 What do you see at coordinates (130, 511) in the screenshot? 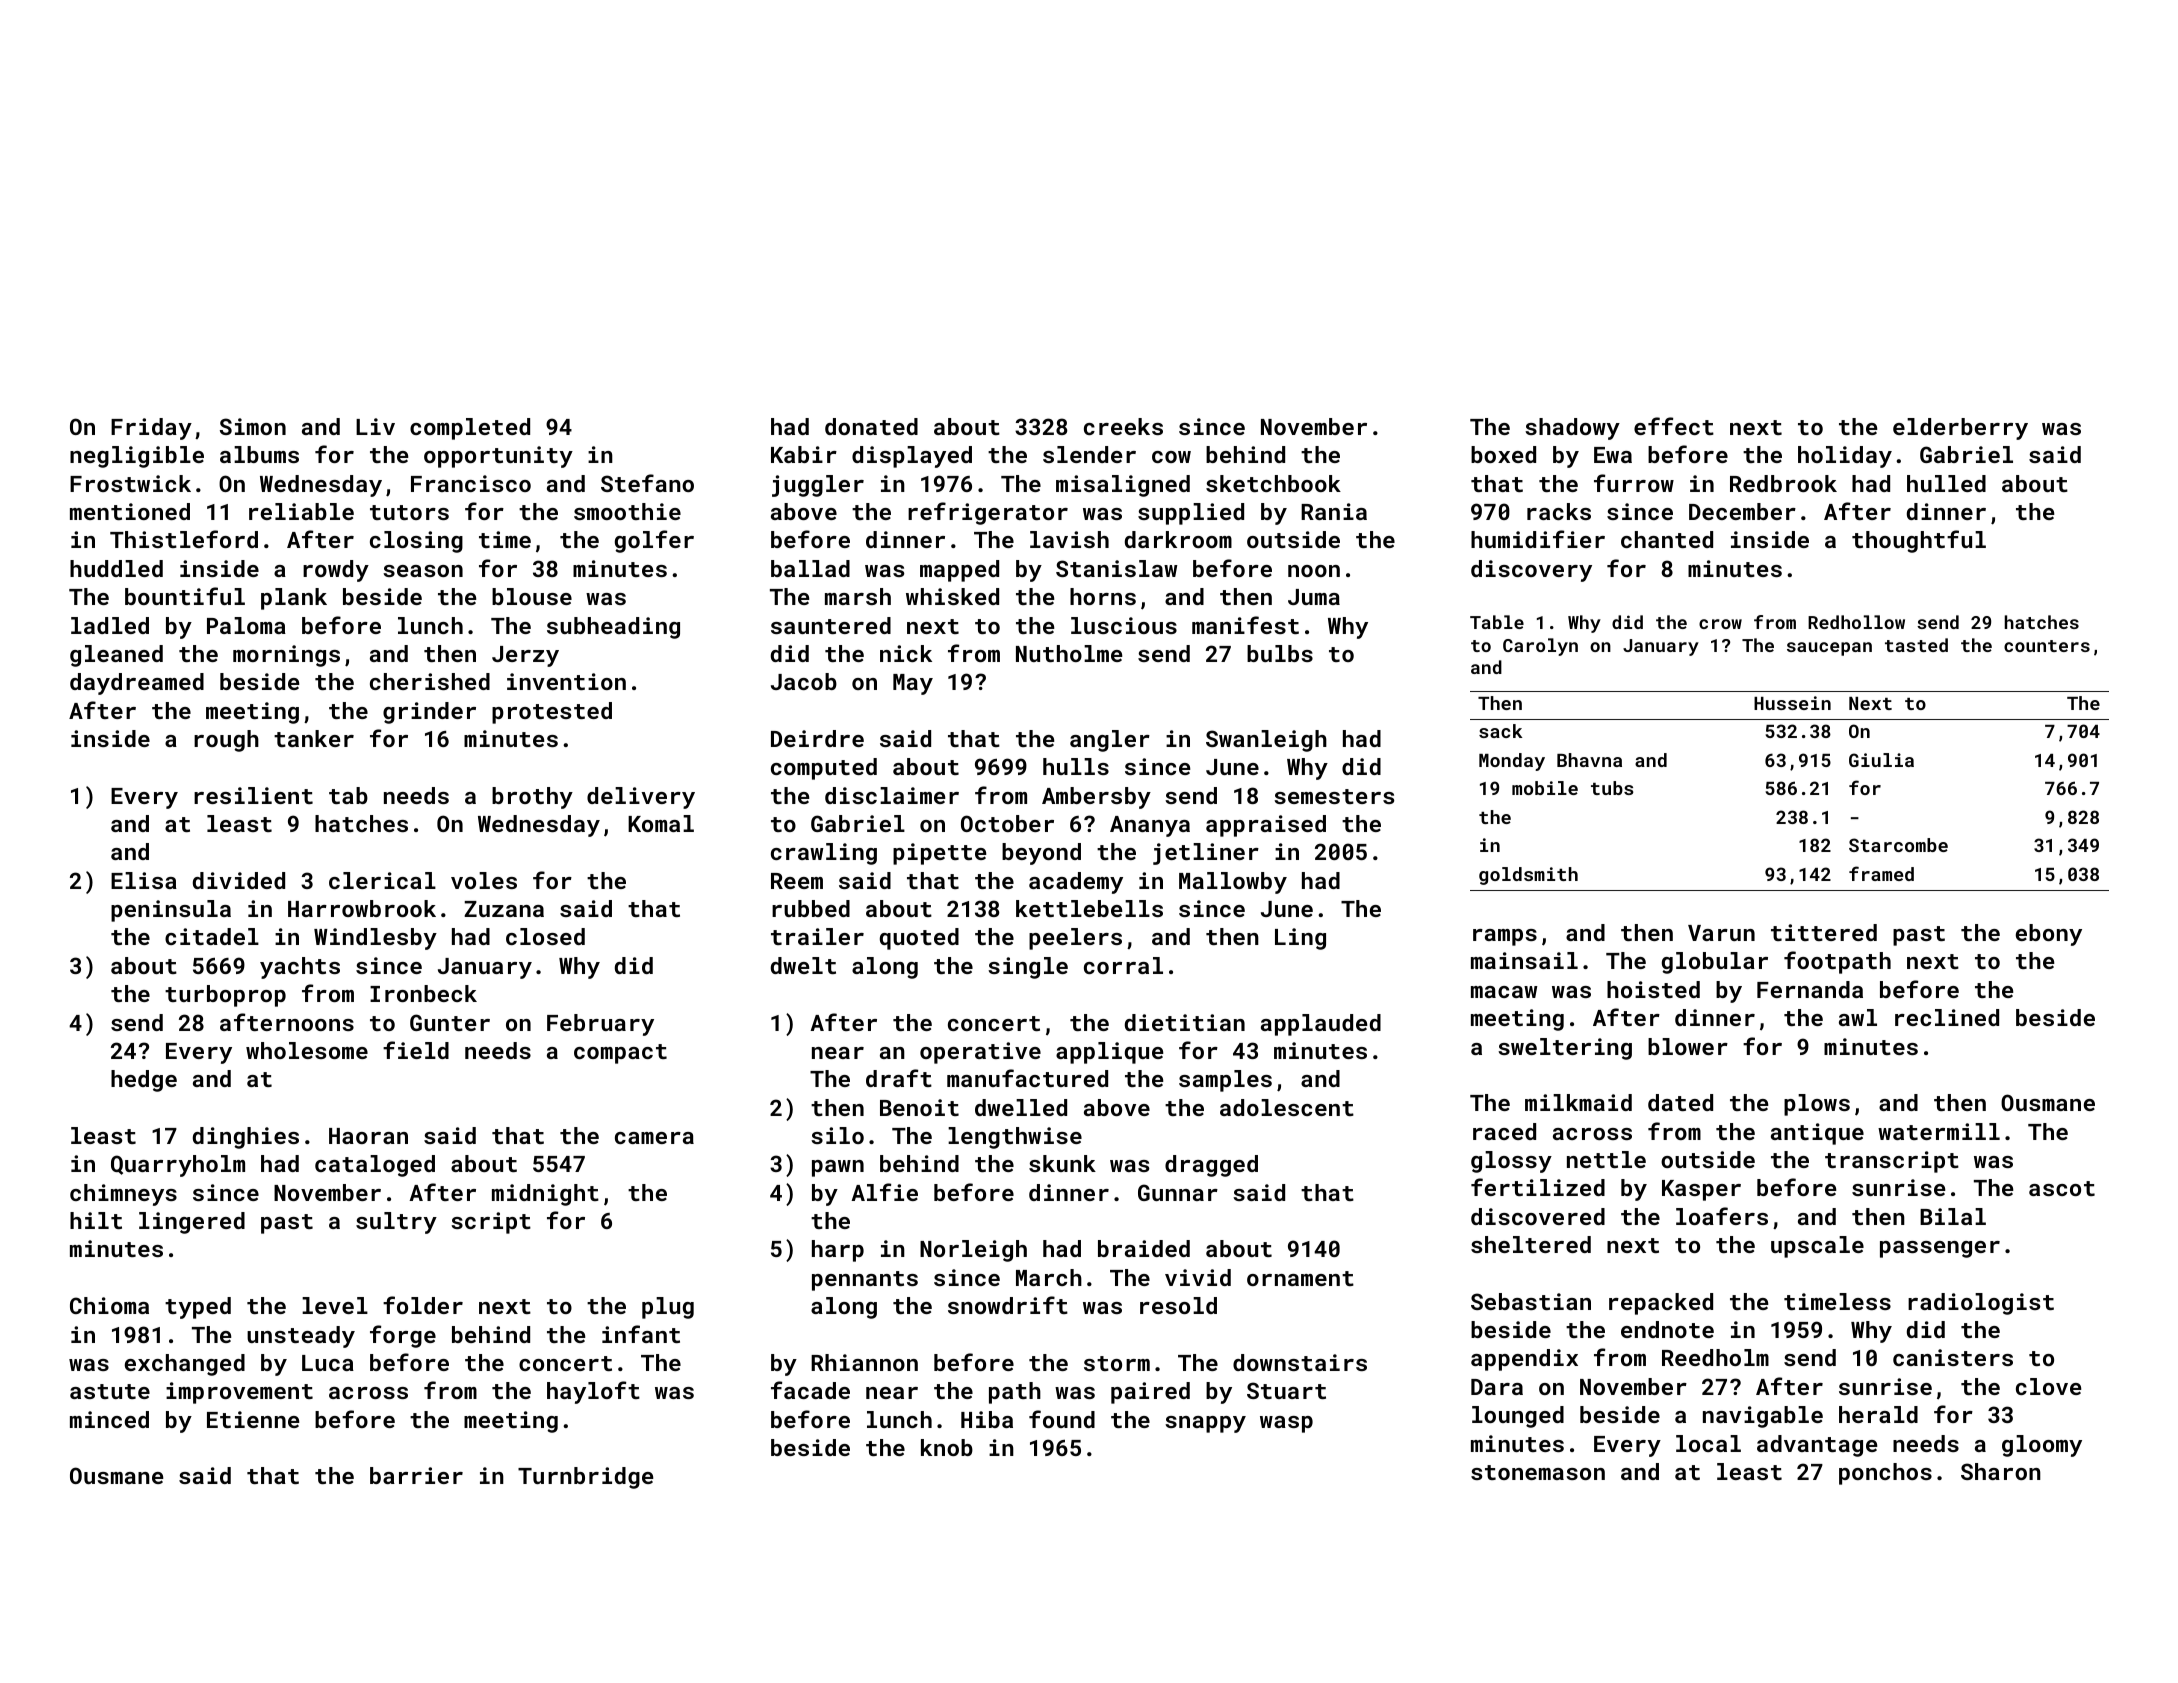
I see `mentioned` at bounding box center [130, 511].
